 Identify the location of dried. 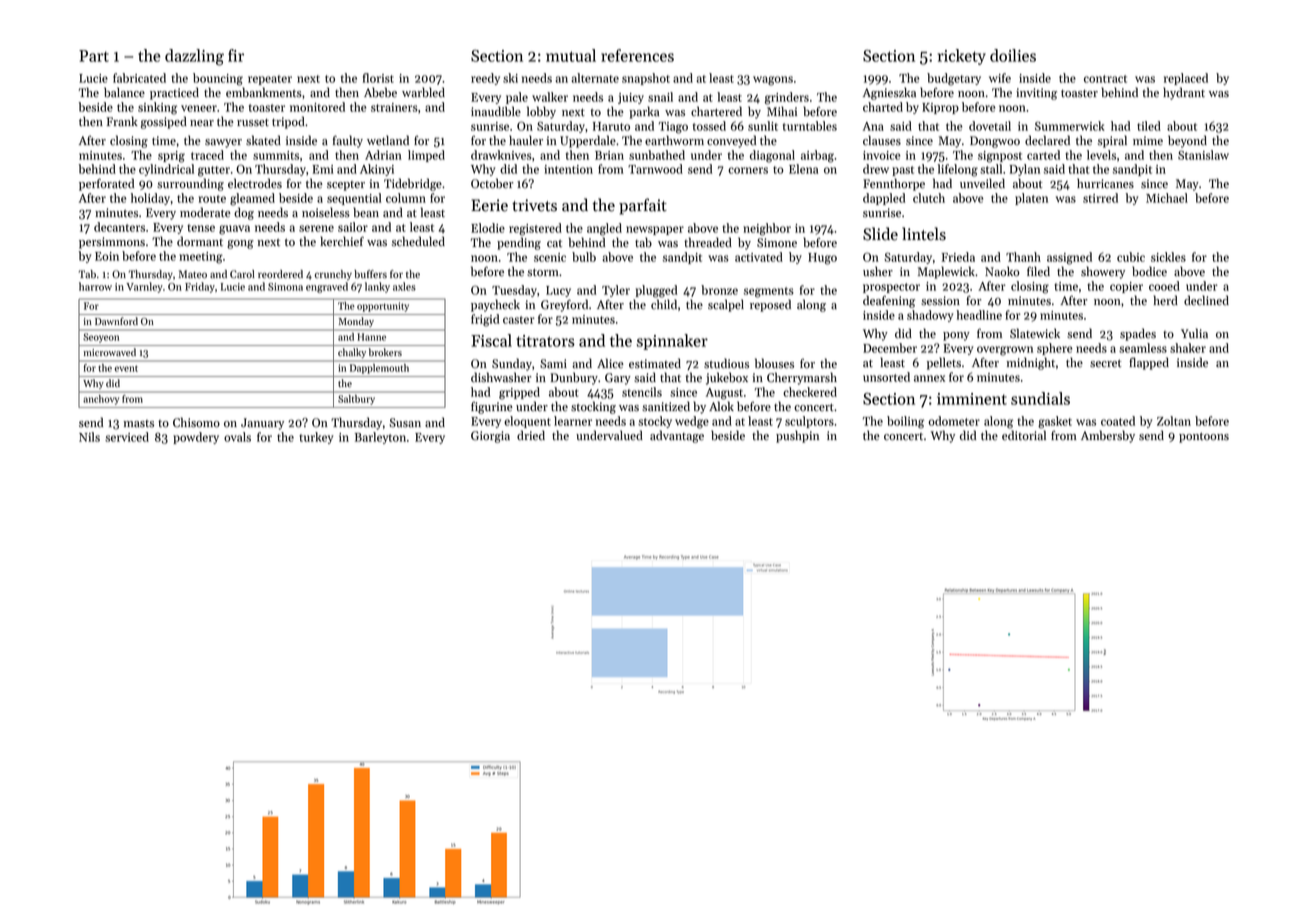
(531, 435).
